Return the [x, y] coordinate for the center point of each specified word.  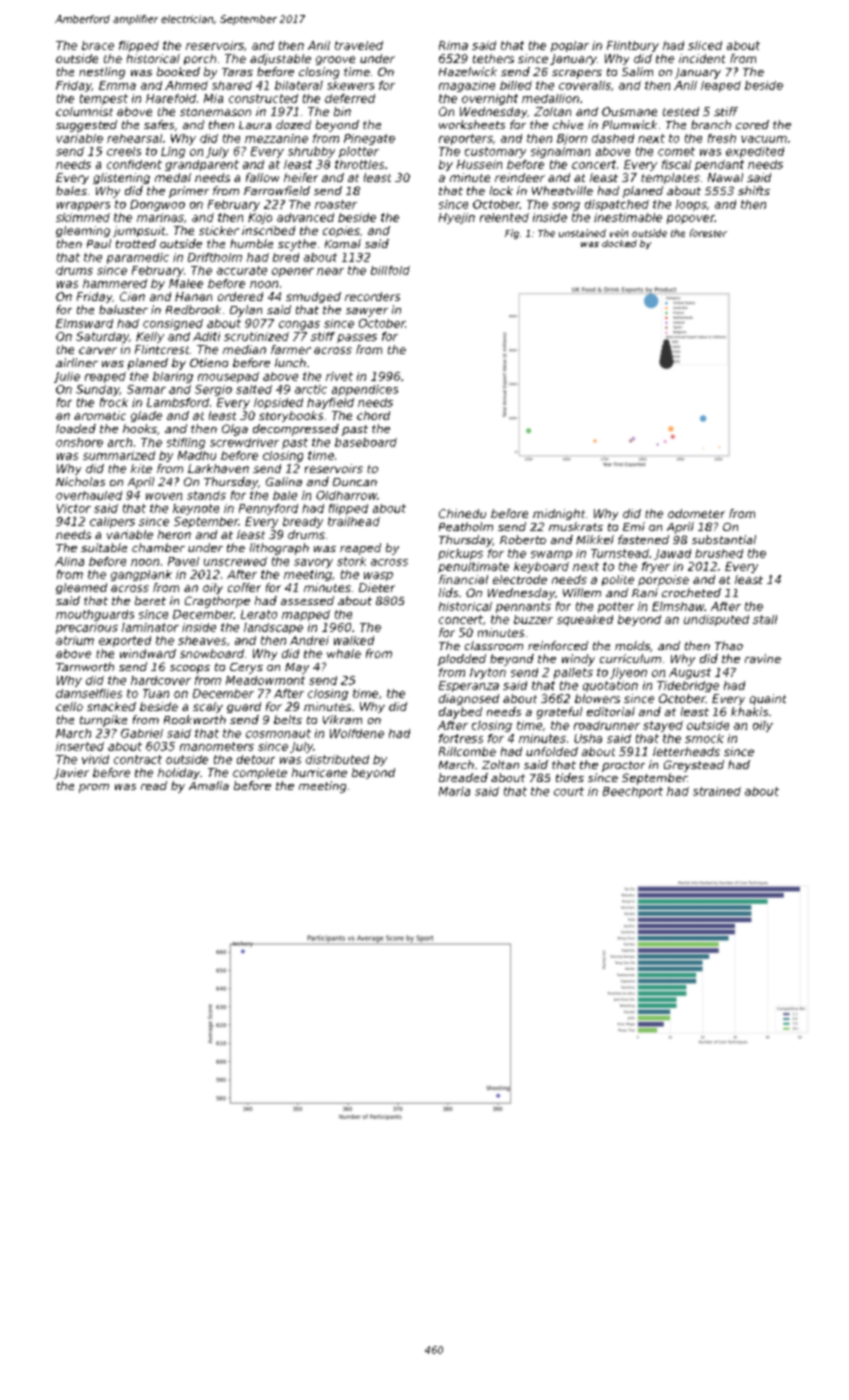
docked [619, 243]
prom [94, 788]
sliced [705, 45]
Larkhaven [218, 468]
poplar [570, 46]
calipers [112, 522]
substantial [724, 539]
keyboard [541, 567]
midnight [559, 514]
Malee [186, 283]
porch [200, 59]
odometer [696, 513]
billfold [390, 270]
